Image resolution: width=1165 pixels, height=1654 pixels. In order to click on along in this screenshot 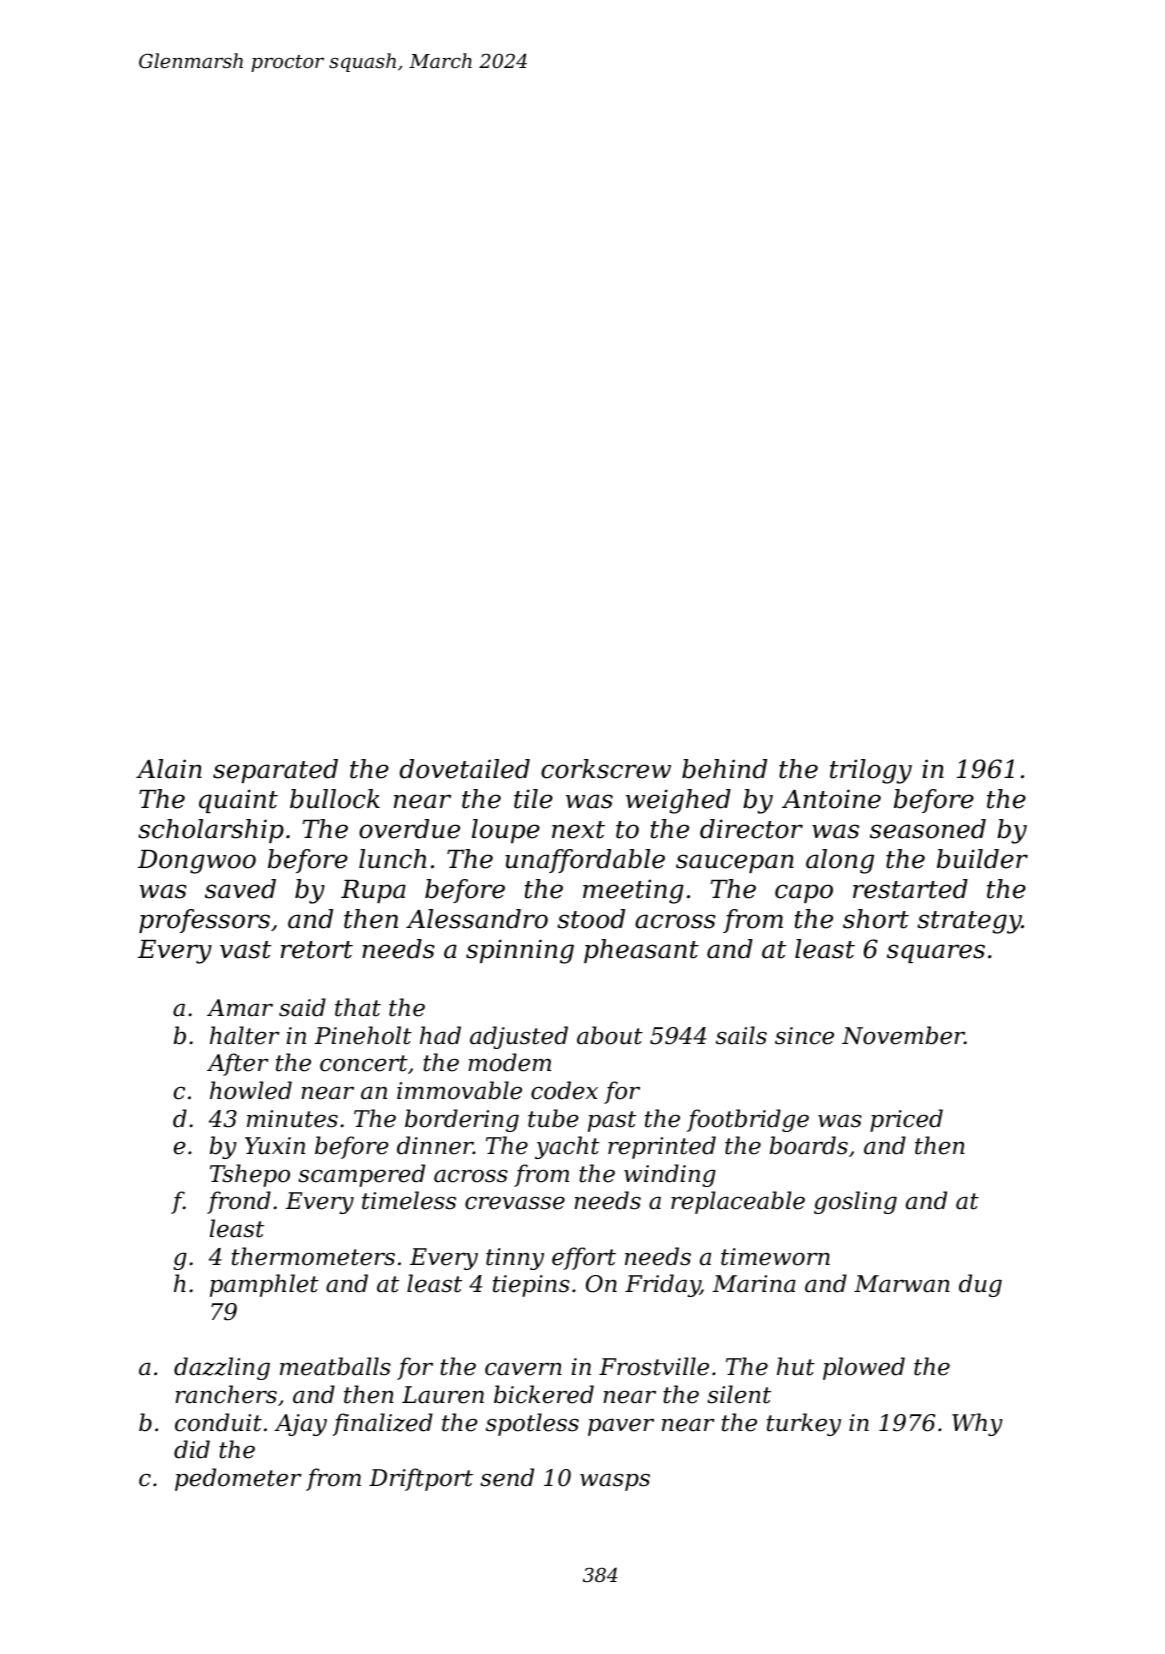, I will do `click(840, 861)`.
